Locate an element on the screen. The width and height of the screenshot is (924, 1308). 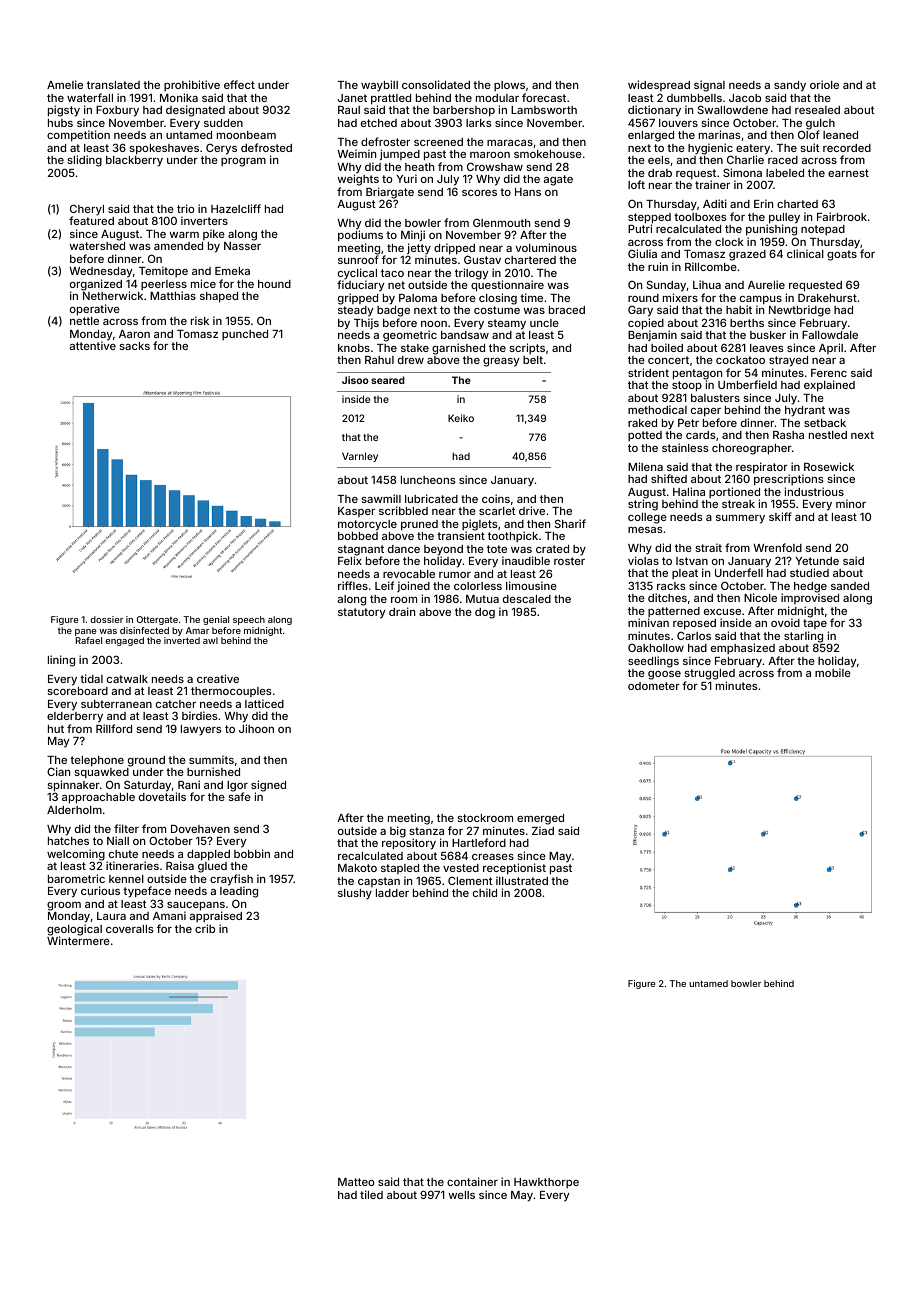
oriole is located at coordinates (824, 84).
